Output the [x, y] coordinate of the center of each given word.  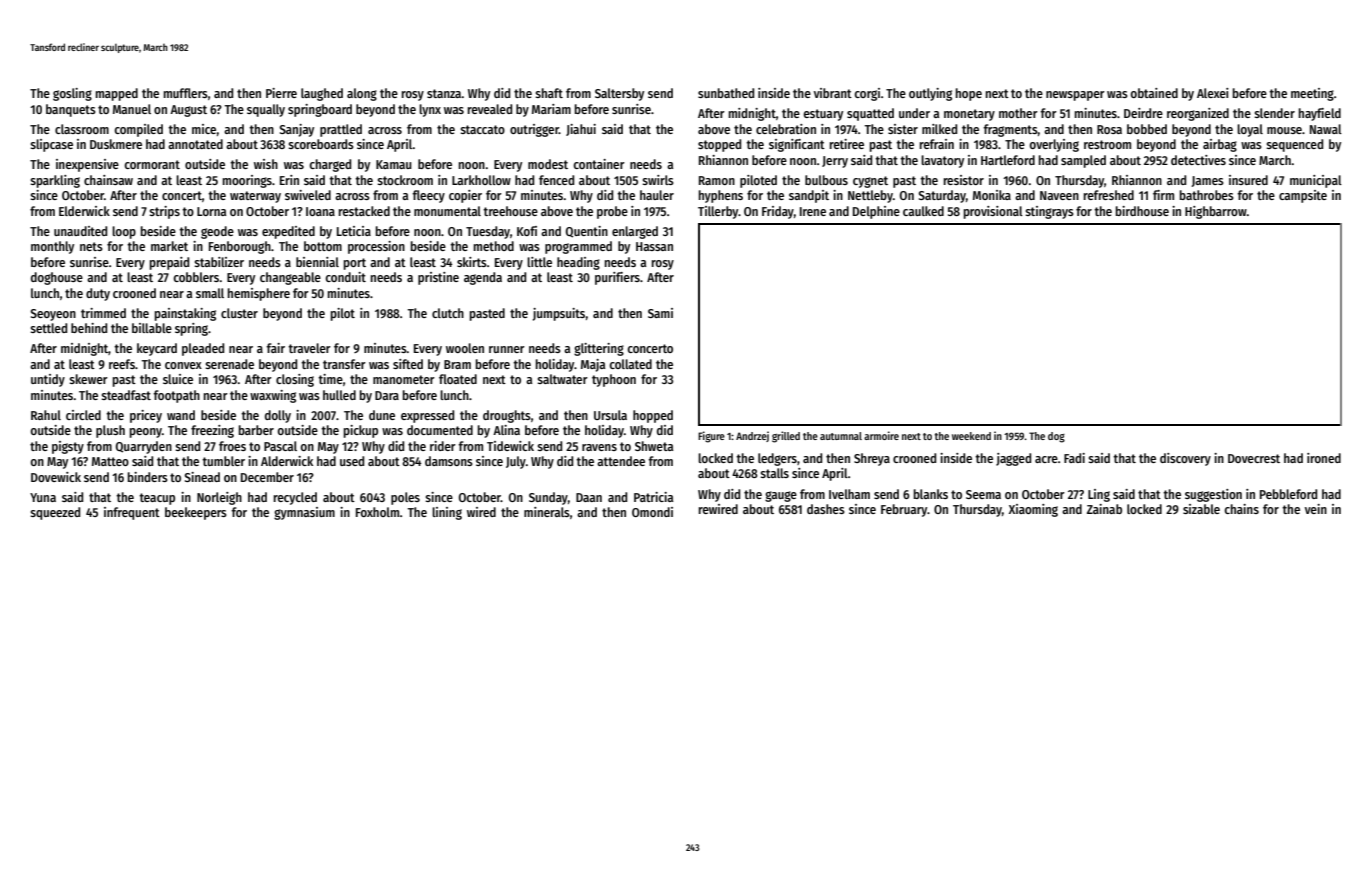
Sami [660, 313]
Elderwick [84, 211]
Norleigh [219, 498]
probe [612, 212]
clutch [448, 313]
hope [969, 94]
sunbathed [726, 93]
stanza [444, 93]
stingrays [1049, 212]
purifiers [617, 278]
